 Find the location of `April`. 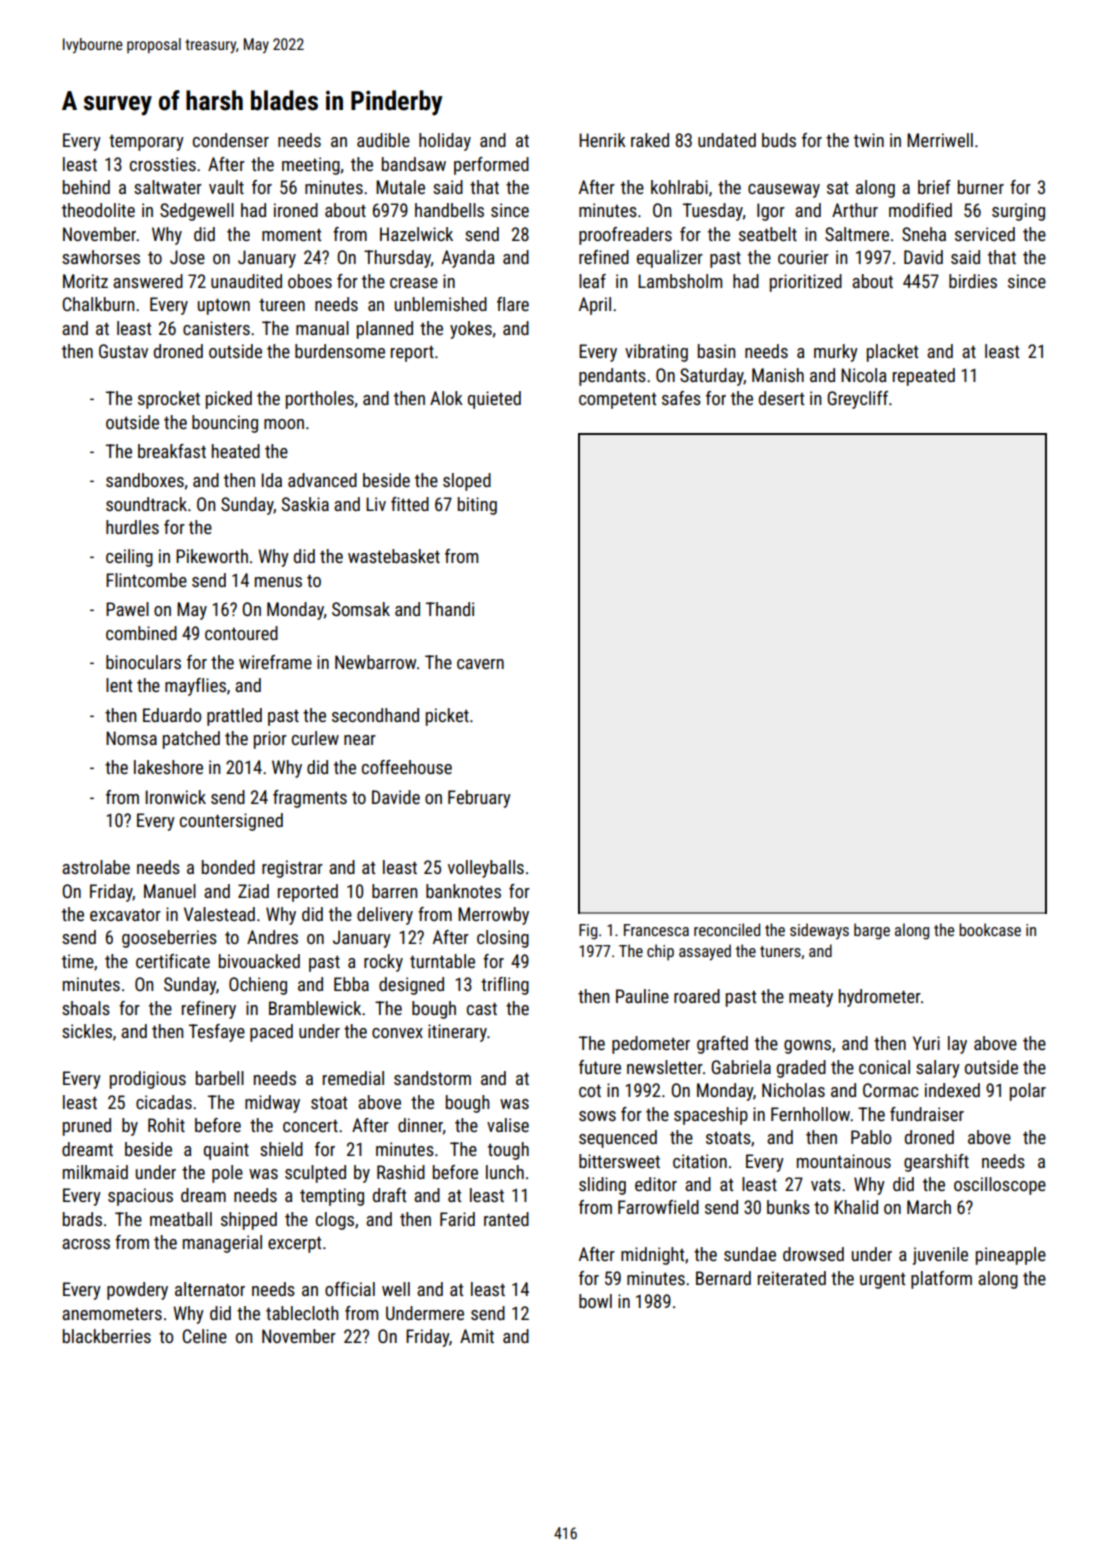

April is located at coordinates (595, 306).
